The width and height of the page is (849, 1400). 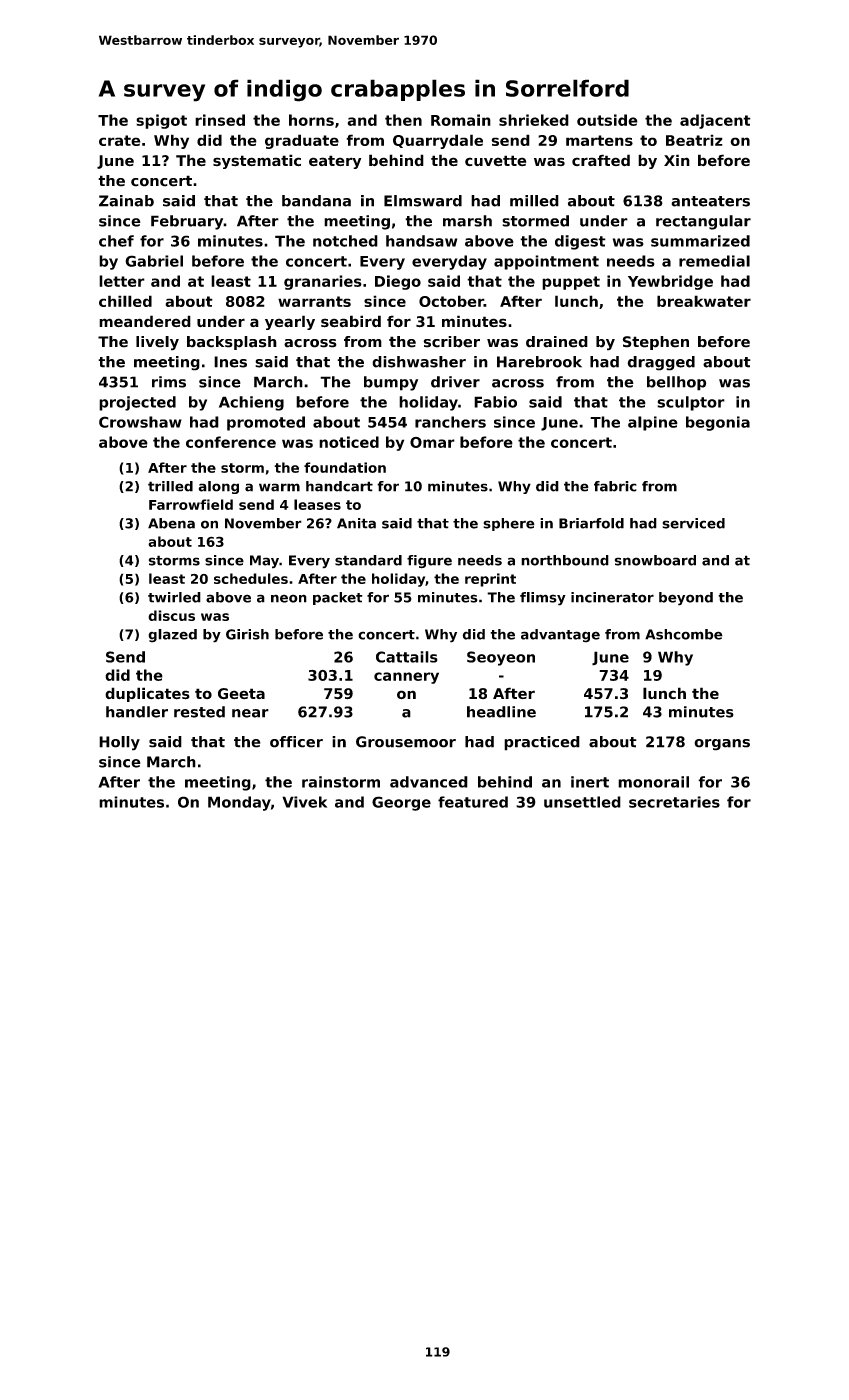 I want to click on warm, so click(x=279, y=487).
